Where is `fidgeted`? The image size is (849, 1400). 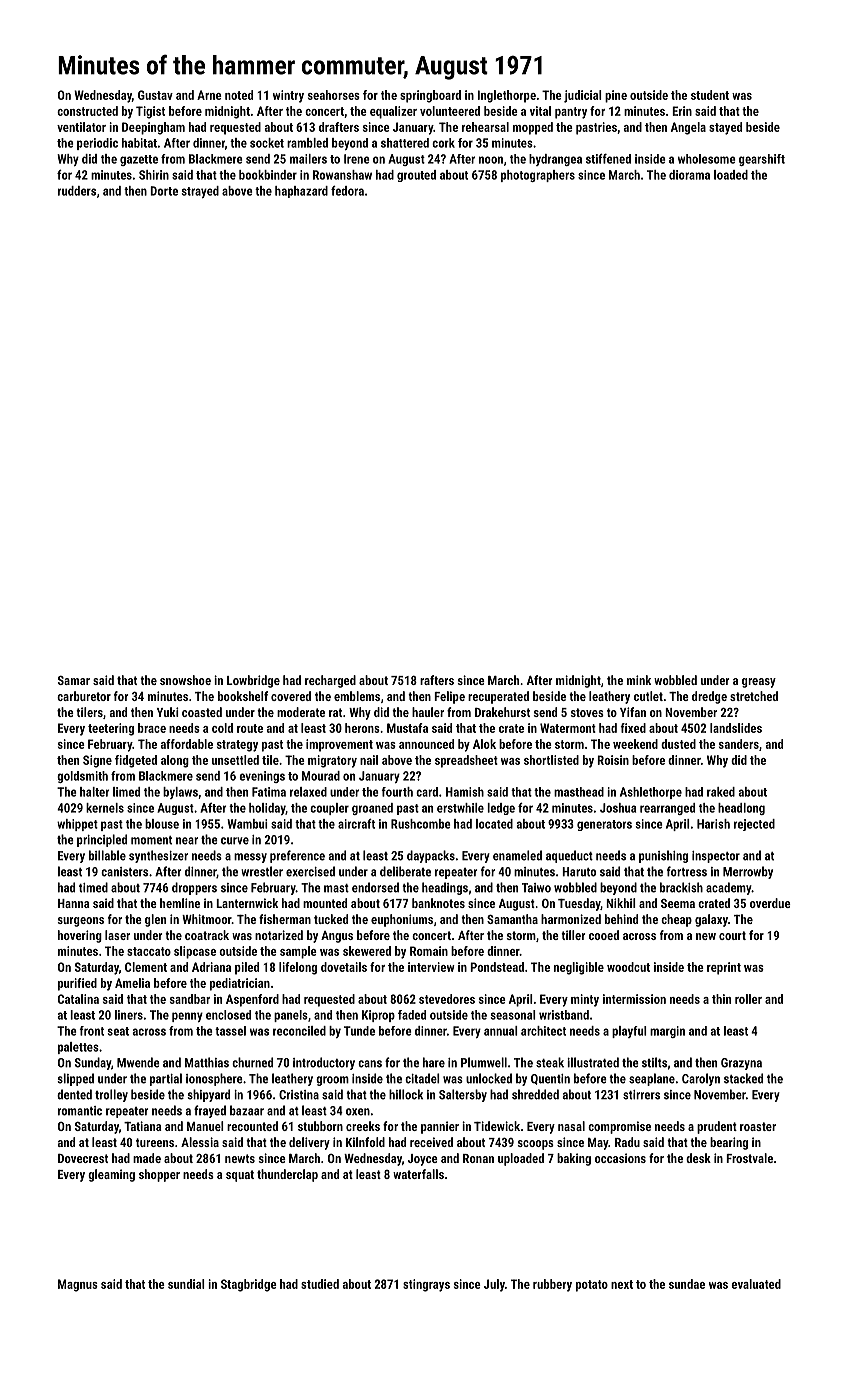
fidgeted is located at coordinates (136, 761).
